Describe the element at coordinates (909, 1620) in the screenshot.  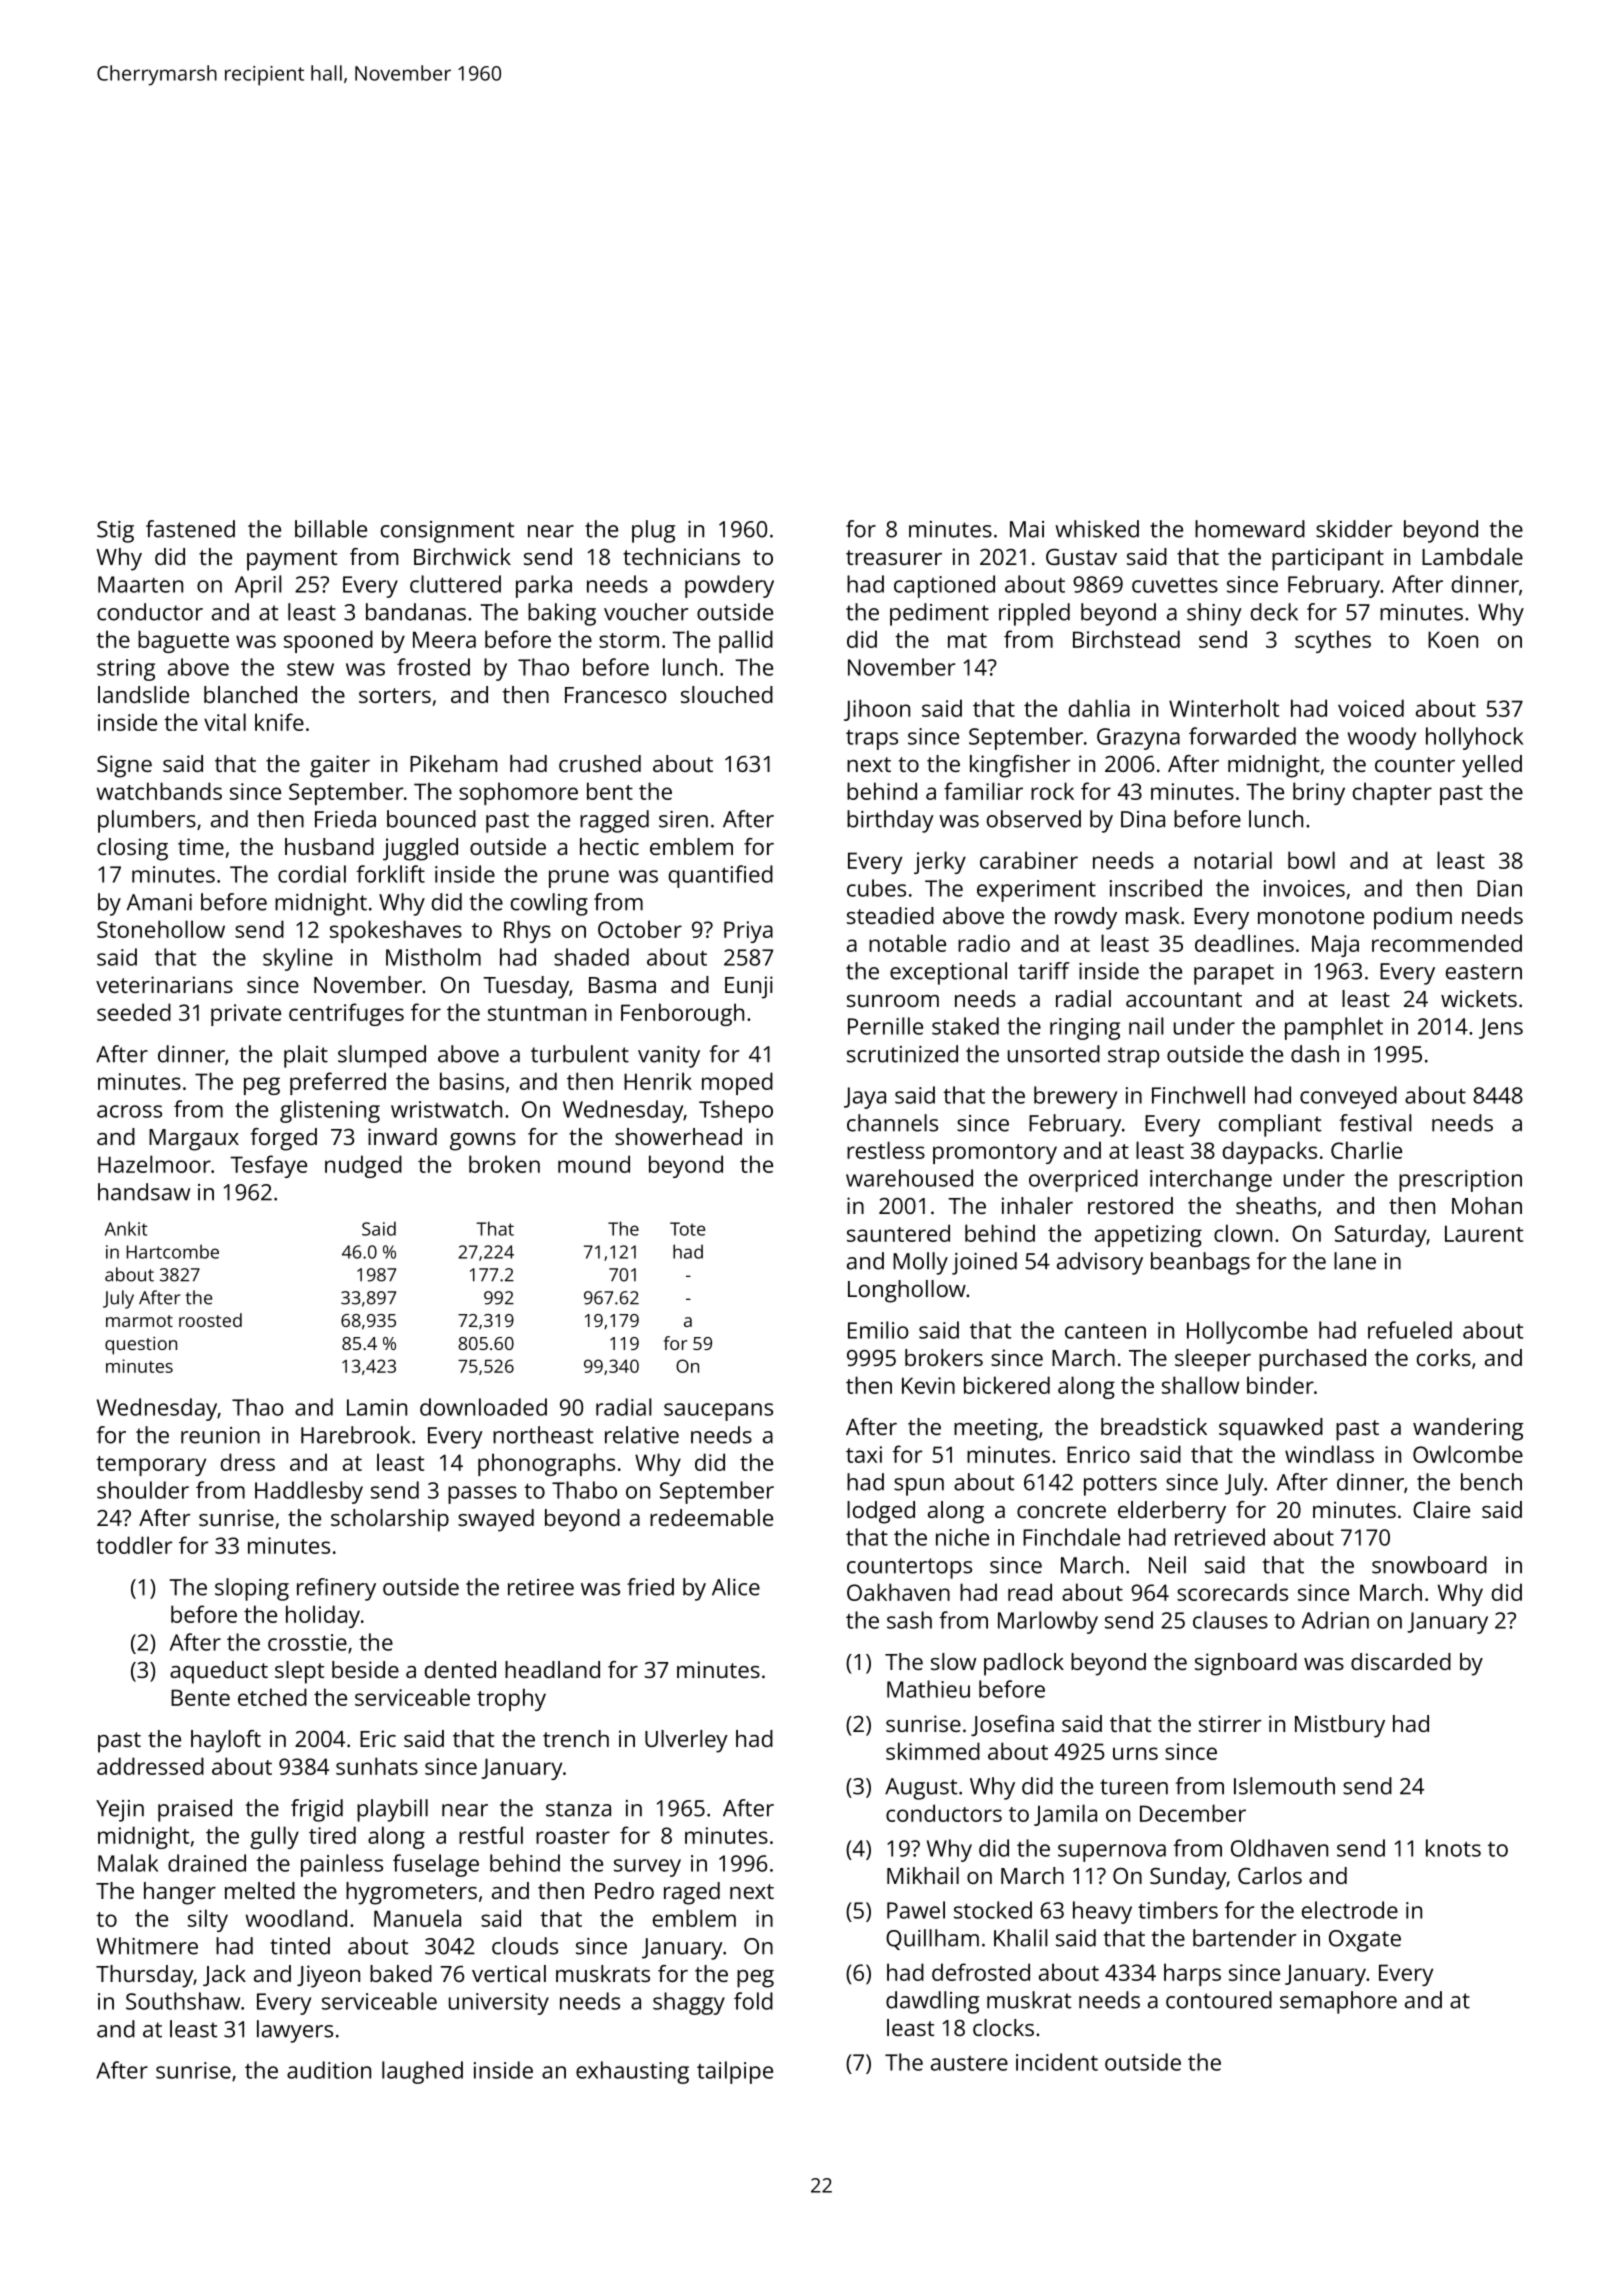
I see `sash` at that location.
